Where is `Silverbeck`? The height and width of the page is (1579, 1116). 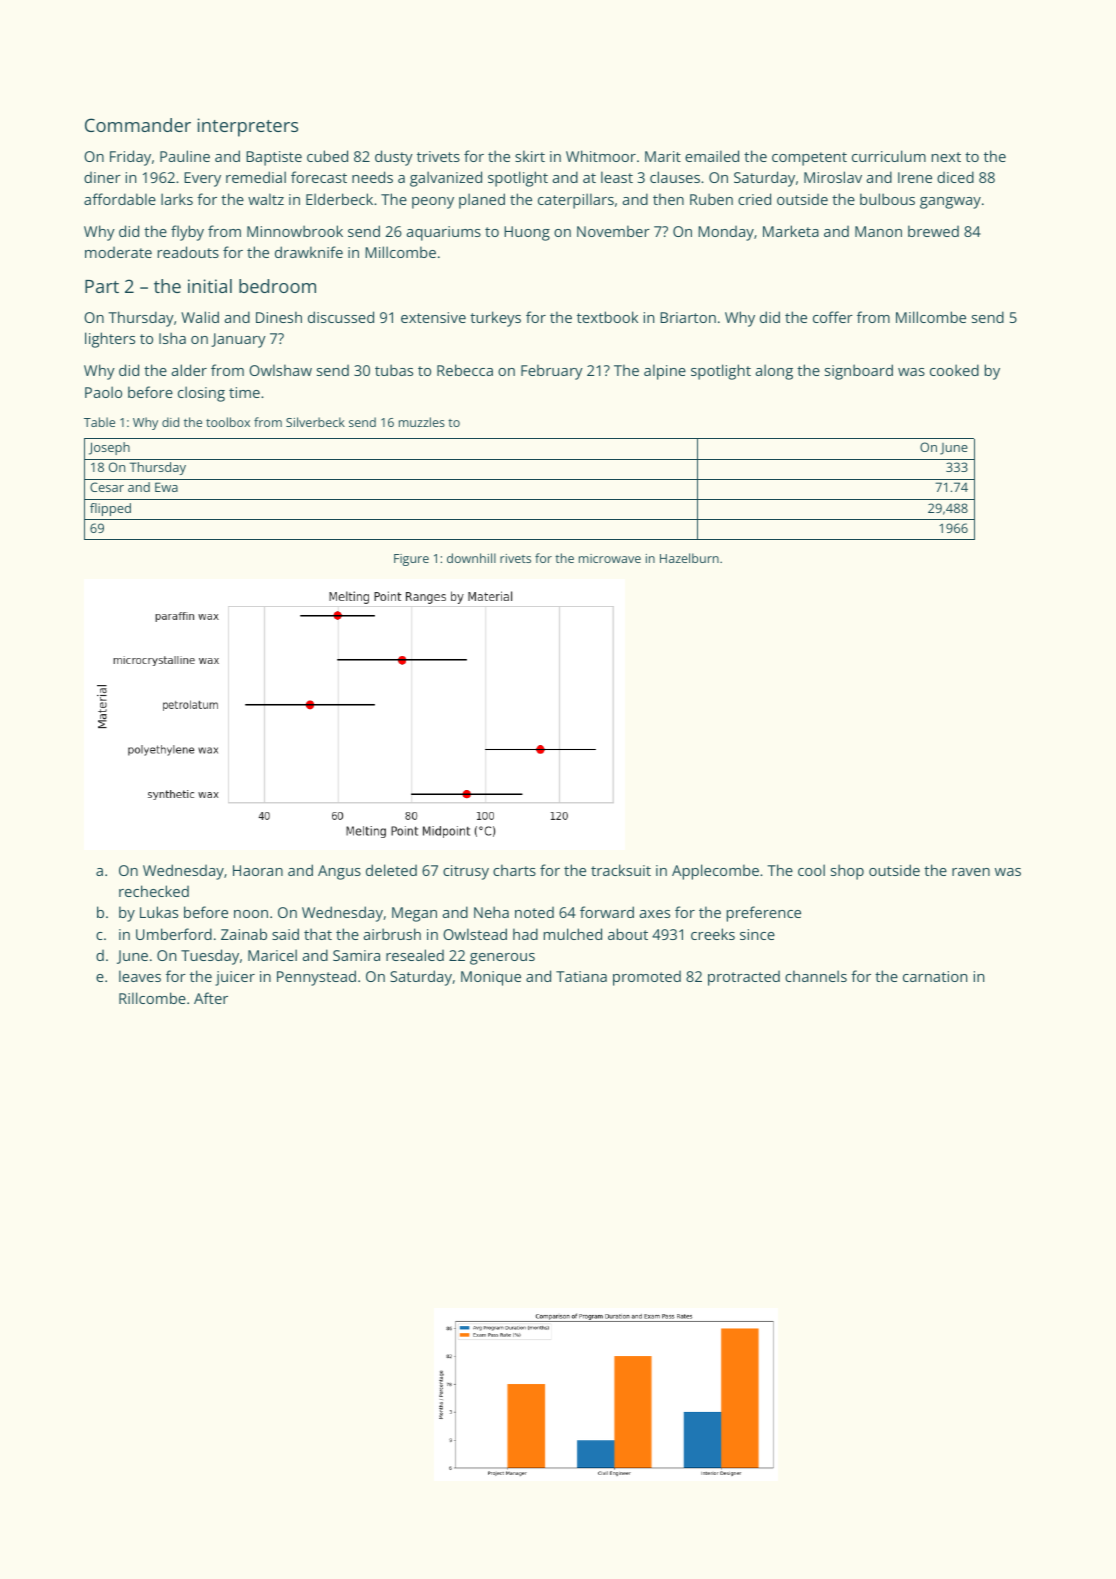 Silverbeck is located at coordinates (315, 422).
